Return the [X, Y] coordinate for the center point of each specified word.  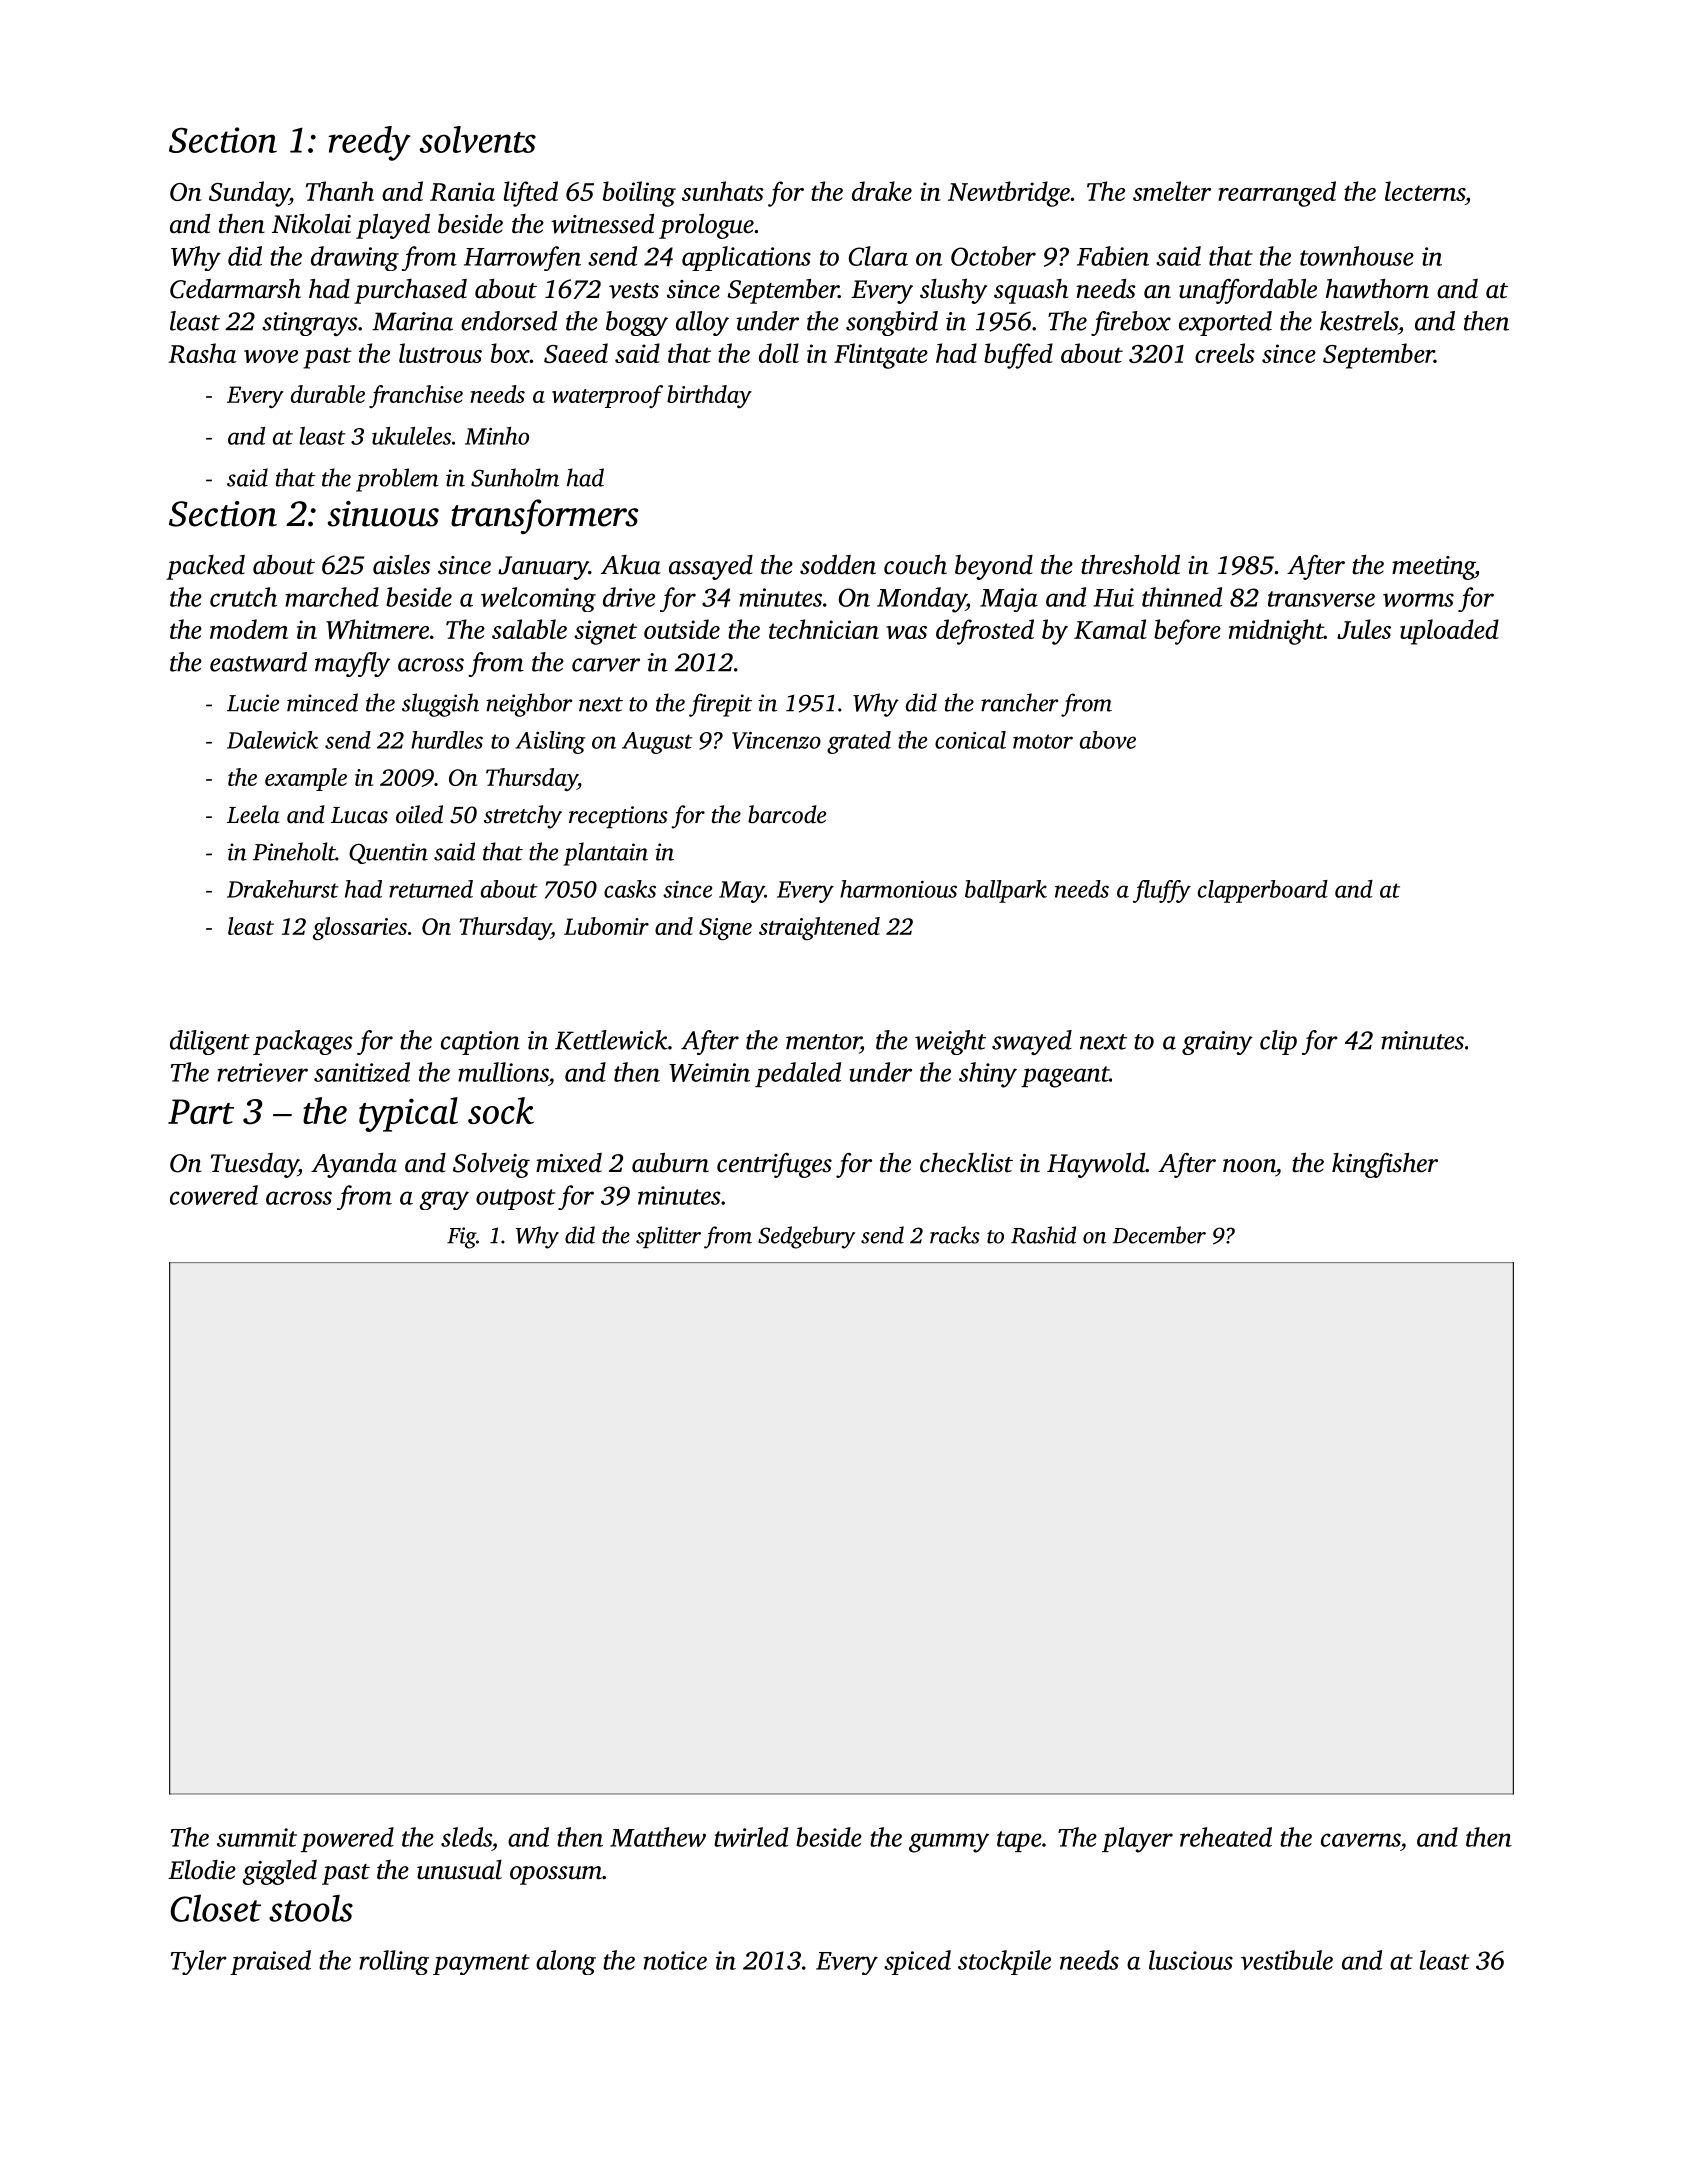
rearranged [1277, 194]
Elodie [202, 1870]
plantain [605, 854]
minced [322, 702]
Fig [461, 1238]
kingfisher [1385, 1165]
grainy [1217, 1043]
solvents [478, 139]
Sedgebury [806, 1237]
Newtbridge [1009, 194]
